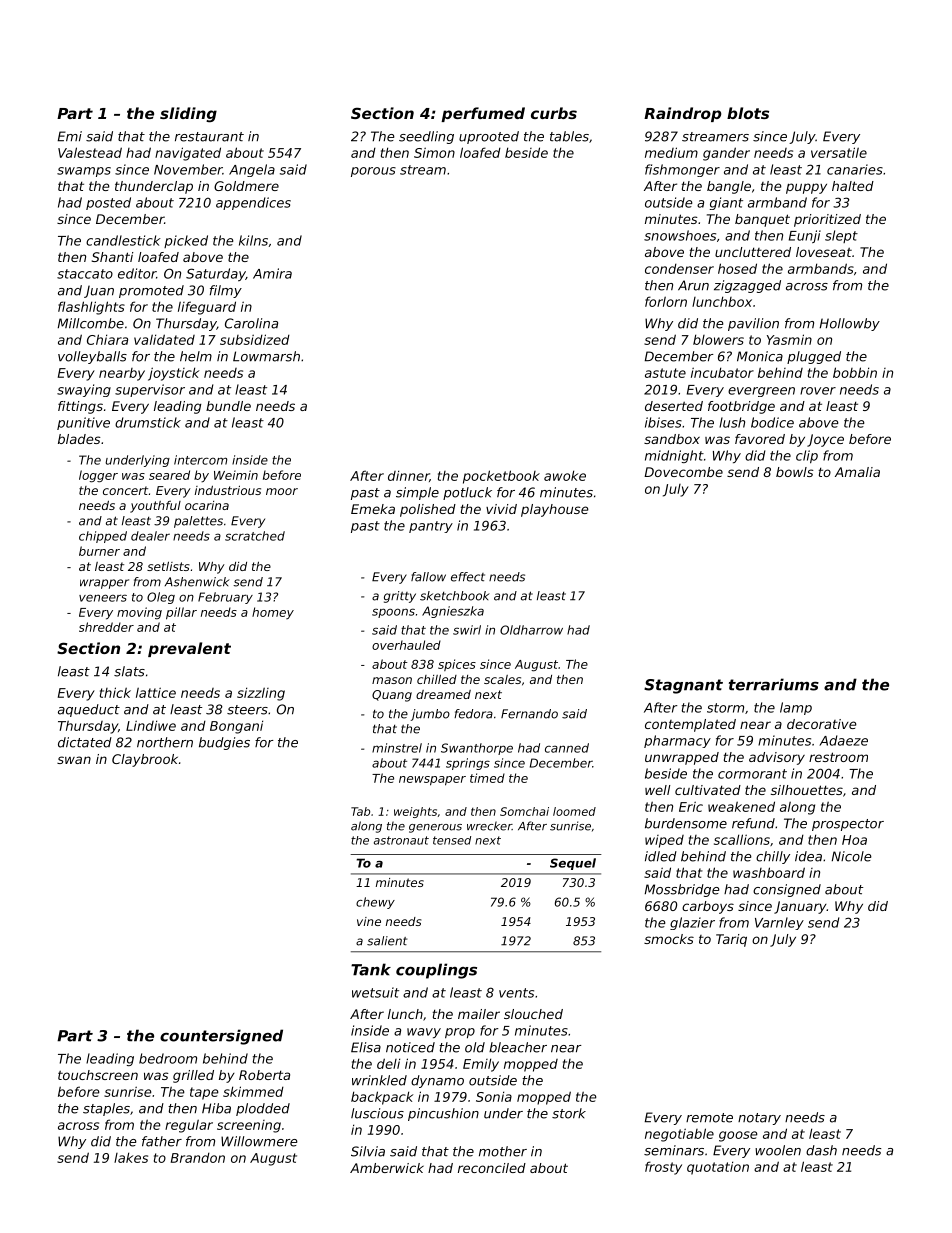 The height and width of the screenshot is (1233, 952). What do you see at coordinates (145, 760) in the screenshot?
I see `Claybrook` at bounding box center [145, 760].
